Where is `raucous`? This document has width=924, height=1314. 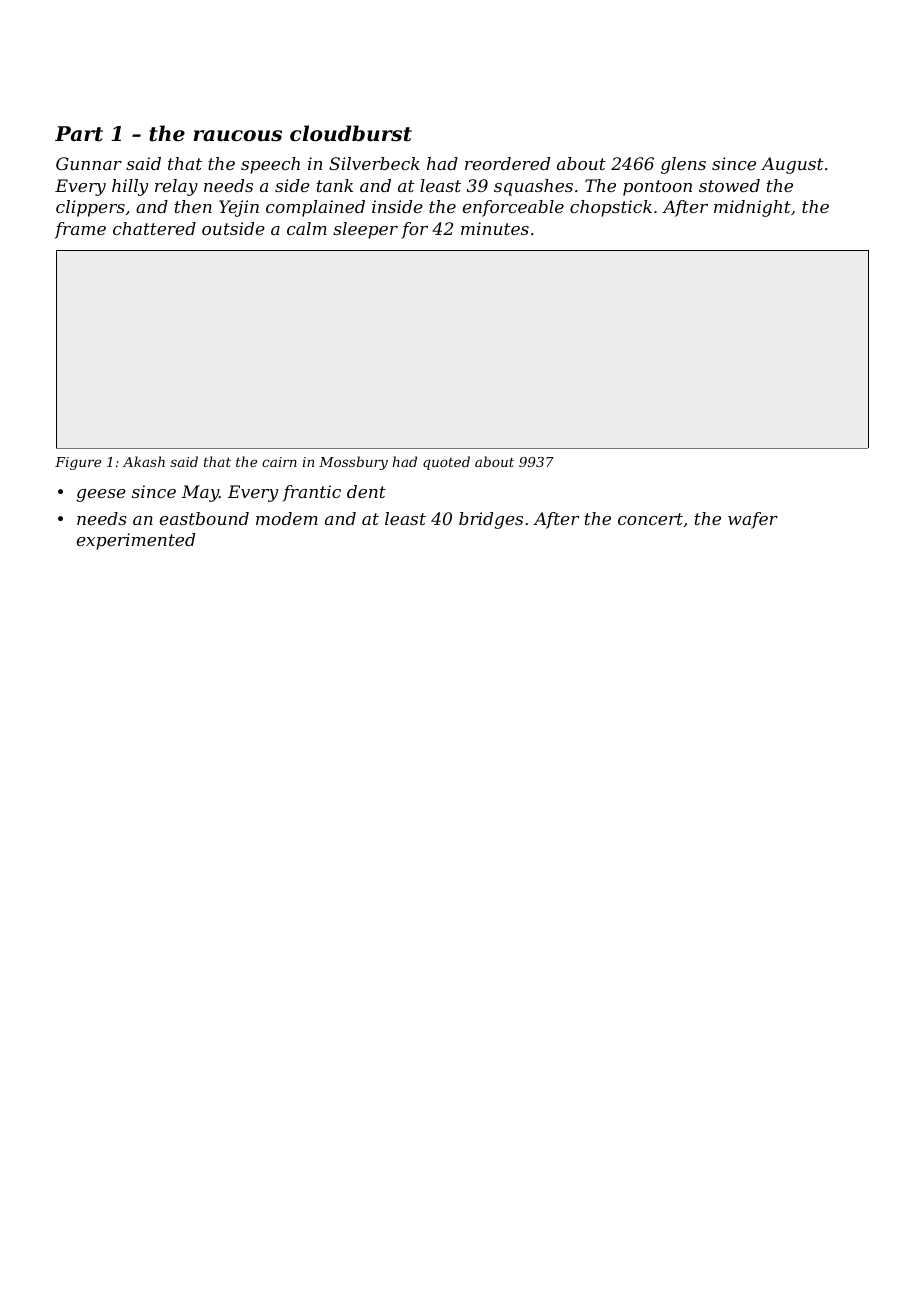
raucous is located at coordinates (237, 136).
